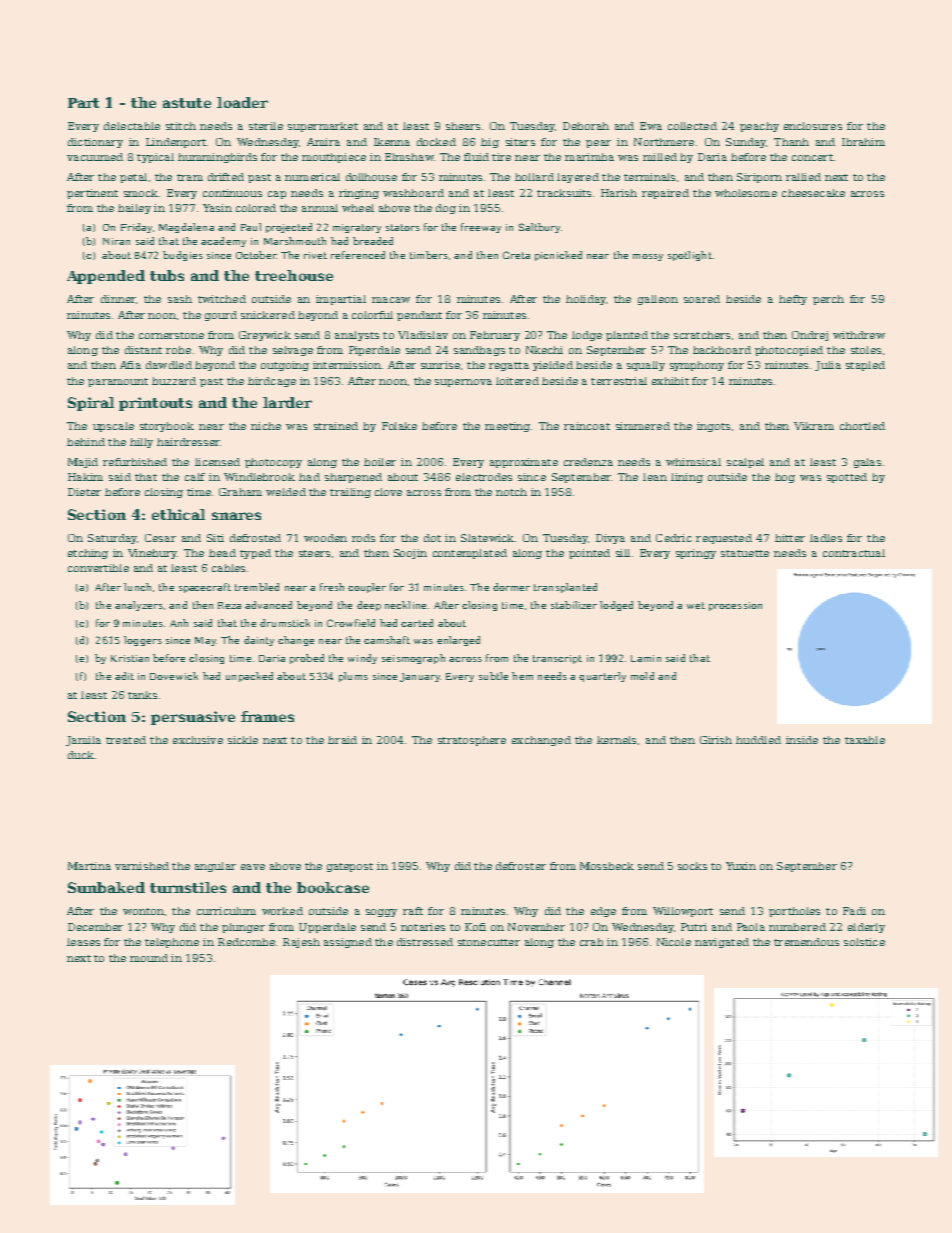 Image resolution: width=952 pixels, height=1233 pixels. Describe the element at coordinates (520, 142) in the page. I see `sitars` at that location.
